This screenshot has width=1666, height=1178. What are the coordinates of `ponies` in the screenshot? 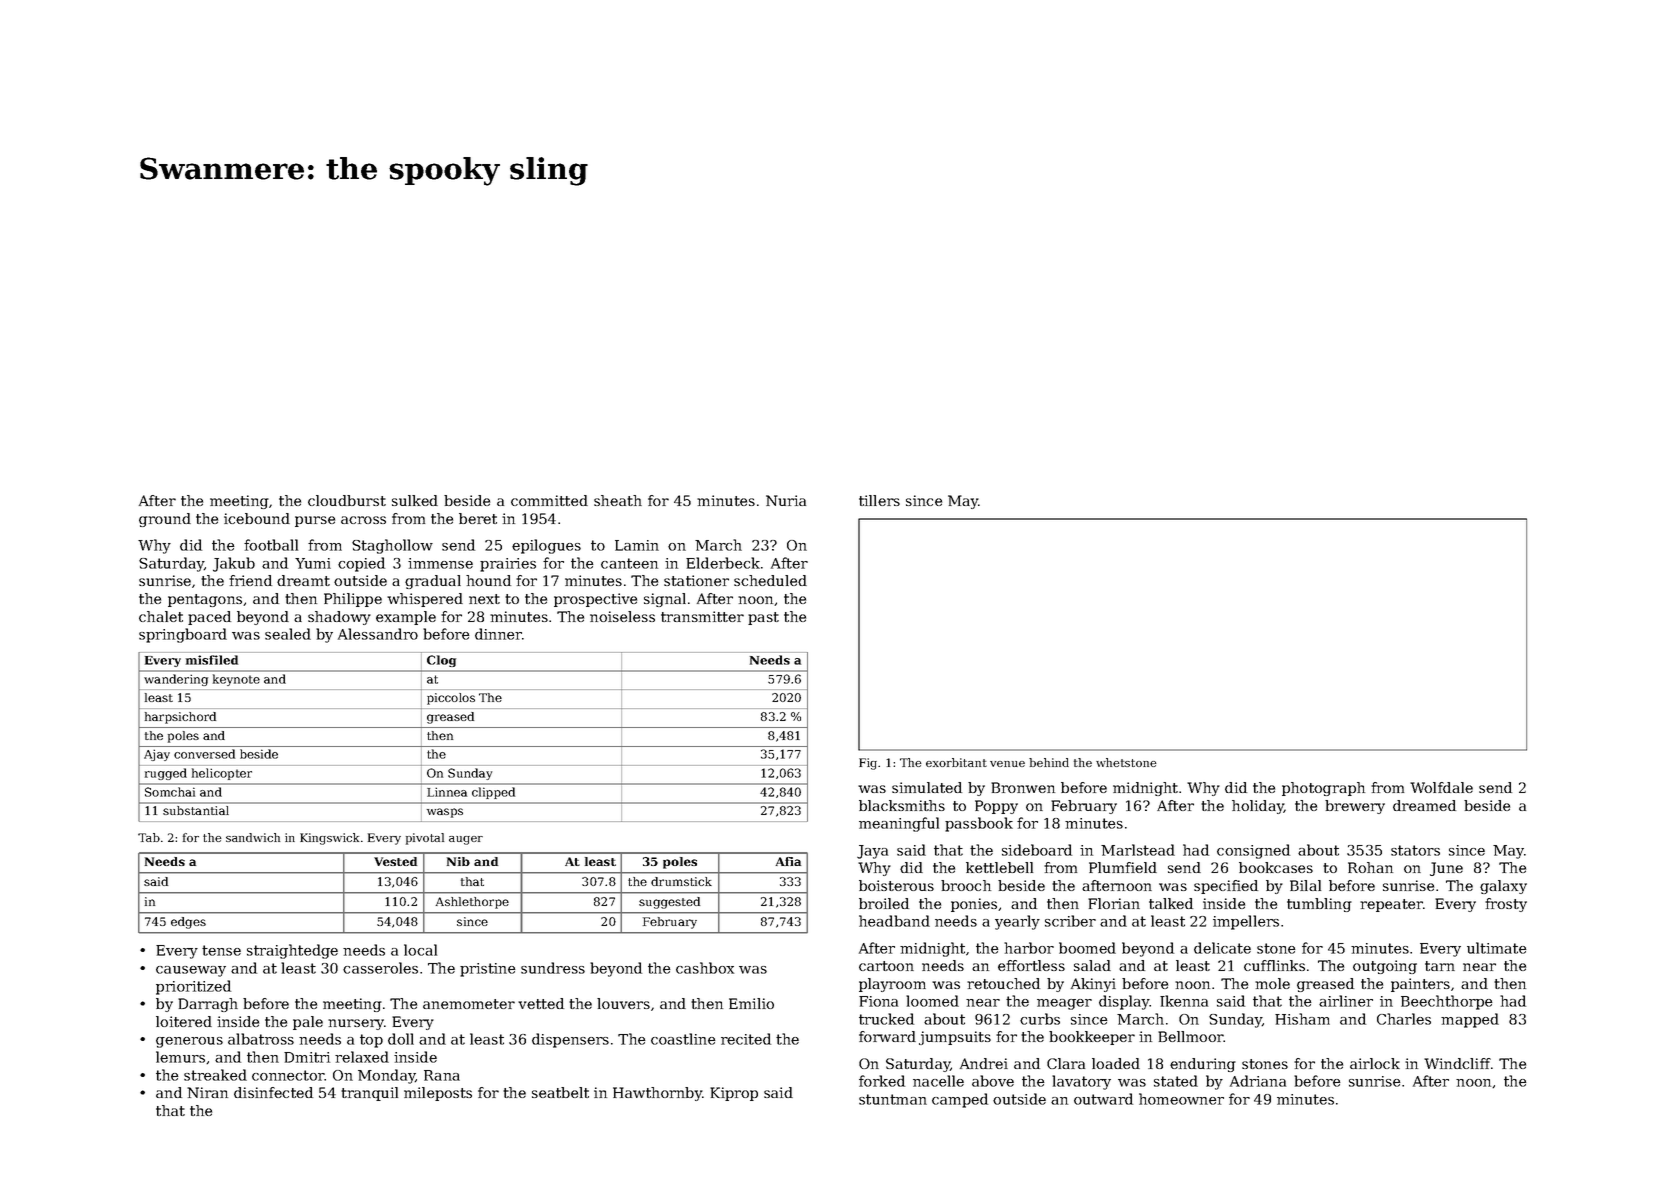 It's located at (974, 905).
